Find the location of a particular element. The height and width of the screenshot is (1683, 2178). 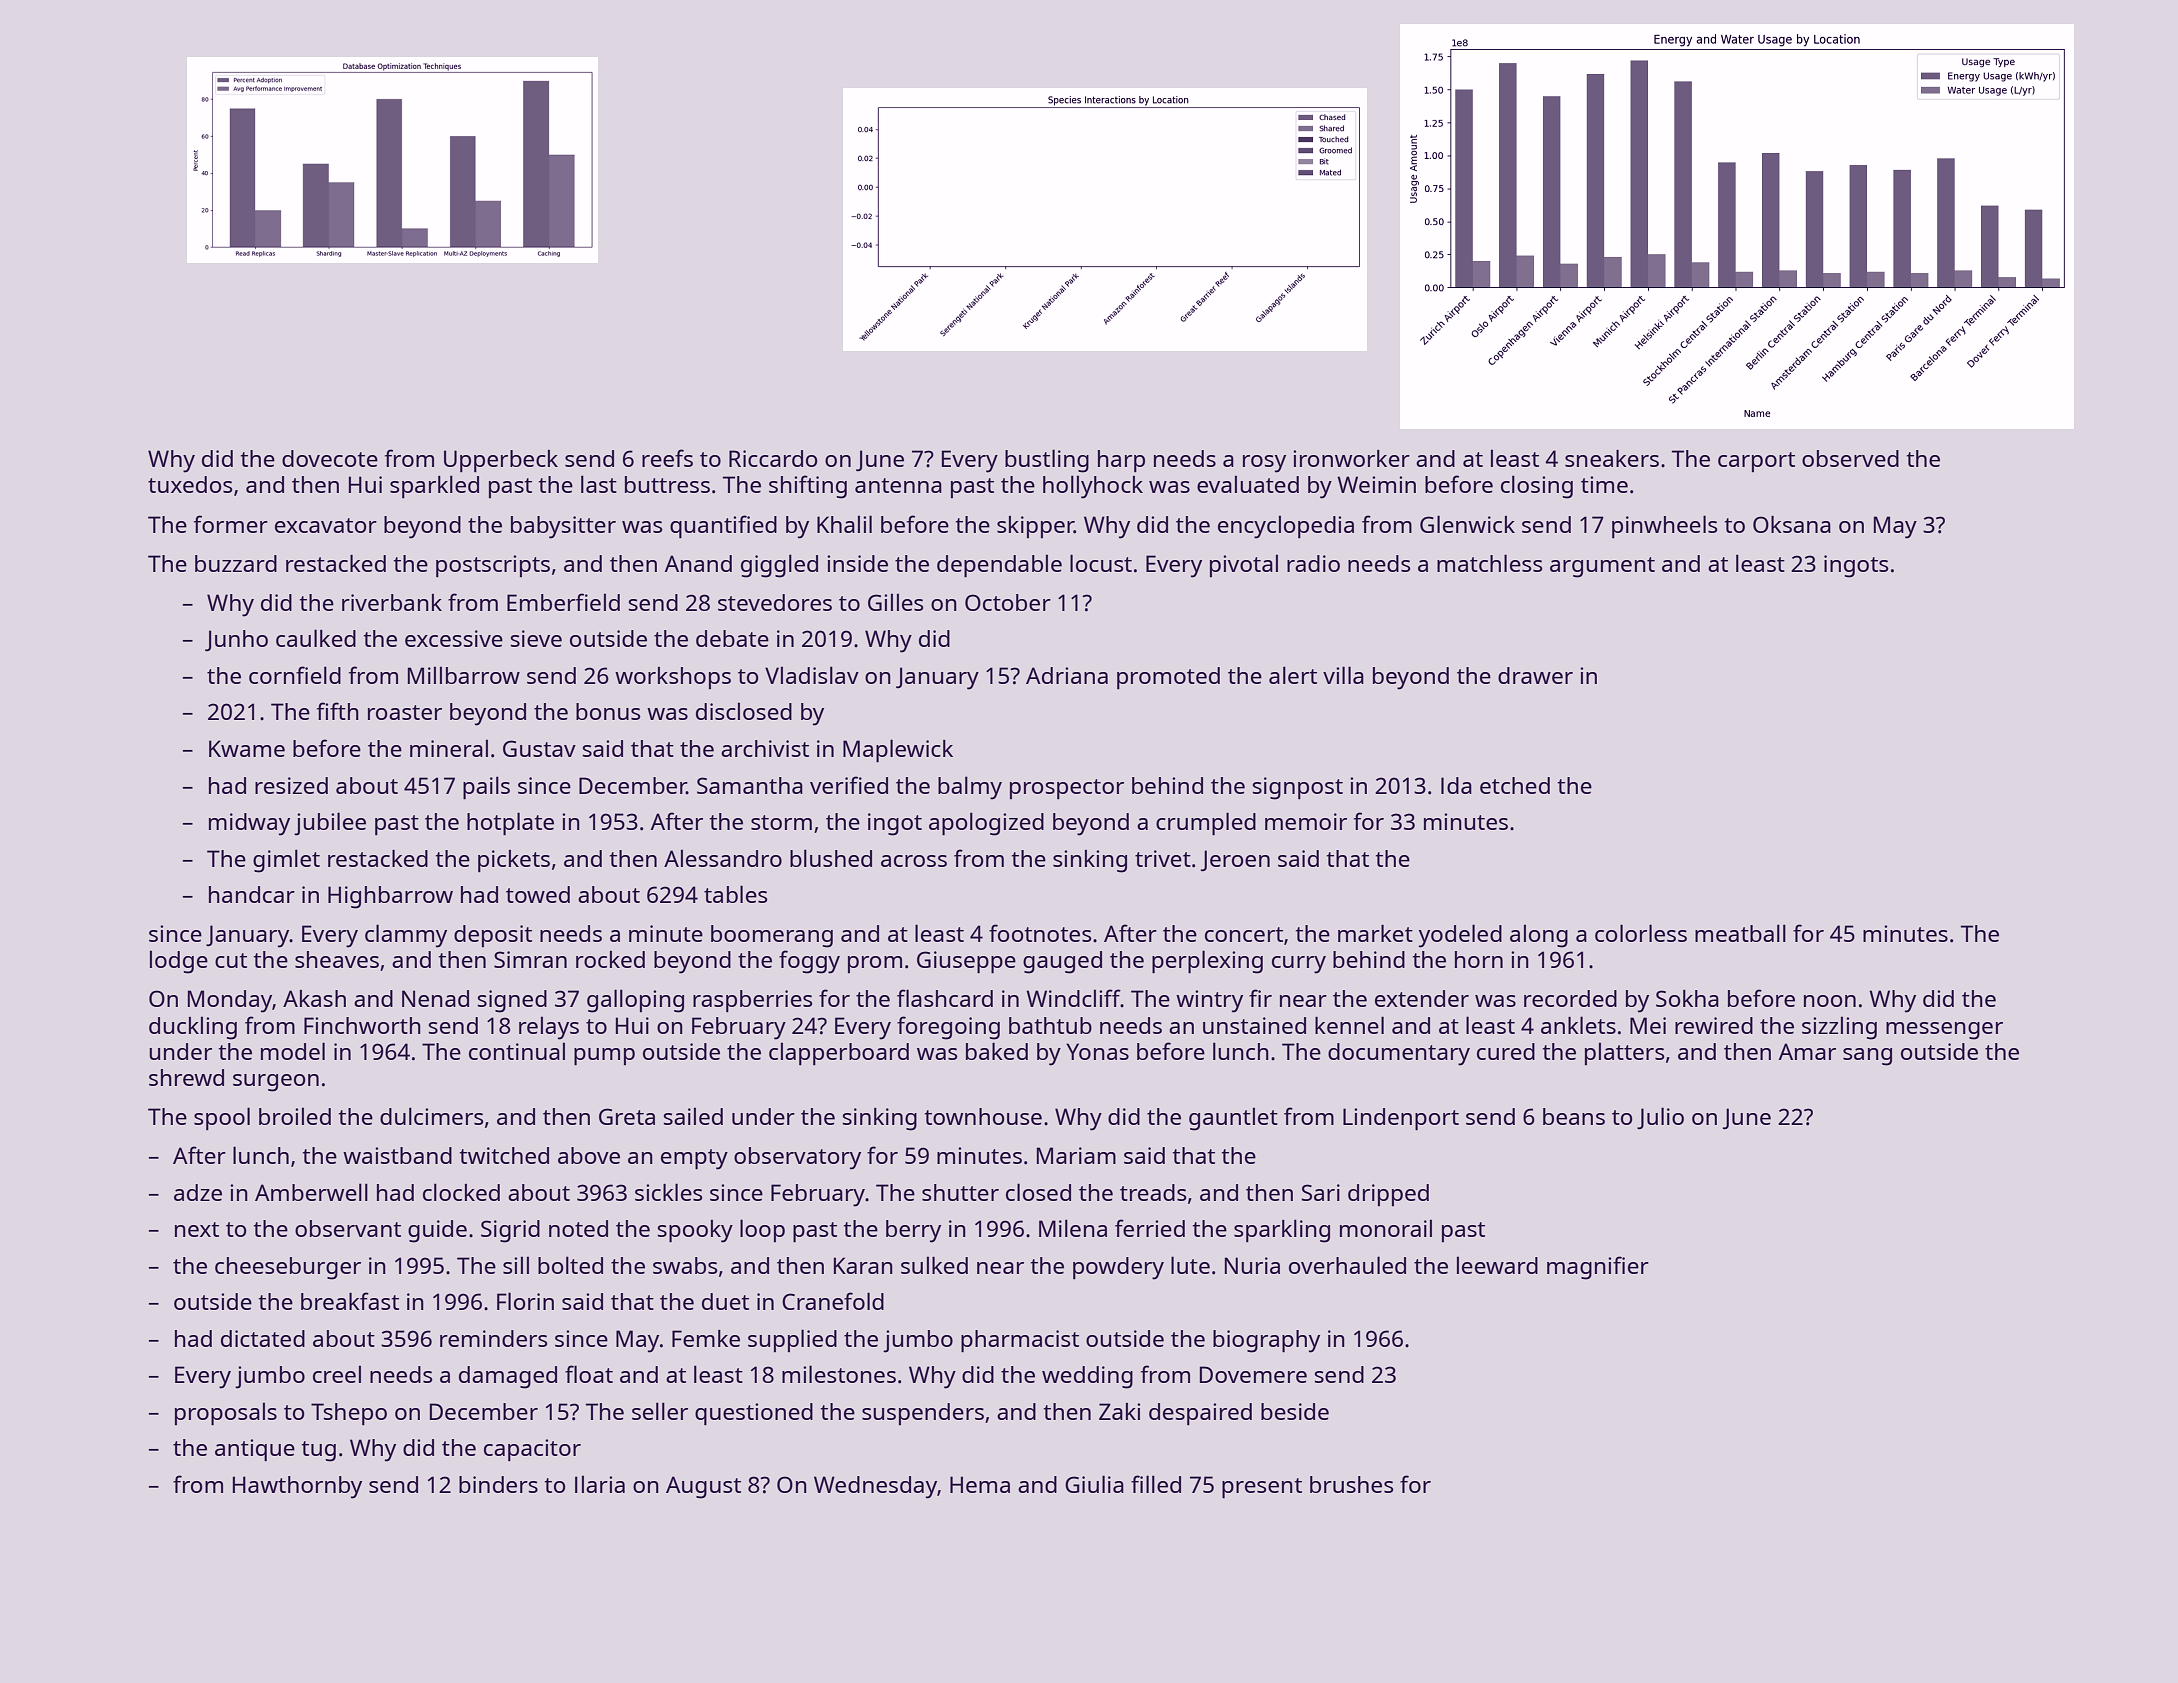

Riccardo is located at coordinates (773, 458).
